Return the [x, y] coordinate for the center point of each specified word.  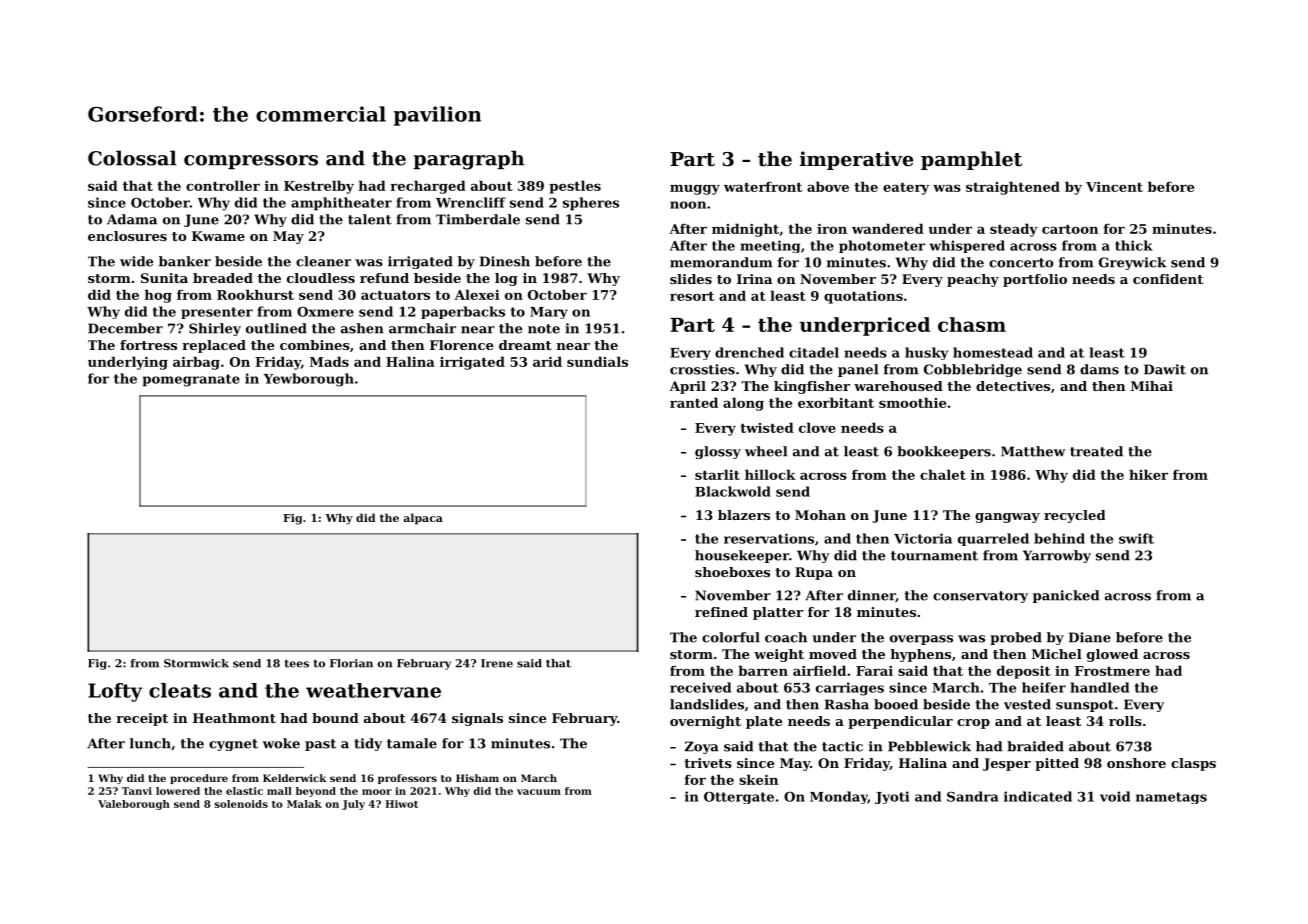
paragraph [468, 160]
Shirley [215, 329]
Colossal [132, 158]
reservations [769, 538]
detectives [1013, 386]
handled [1099, 687]
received [700, 687]
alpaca [423, 519]
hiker [1148, 474]
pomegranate [191, 380]
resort [692, 296]
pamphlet [971, 160]
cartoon [1070, 229]
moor [377, 792]
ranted [694, 402]
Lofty [115, 692]
